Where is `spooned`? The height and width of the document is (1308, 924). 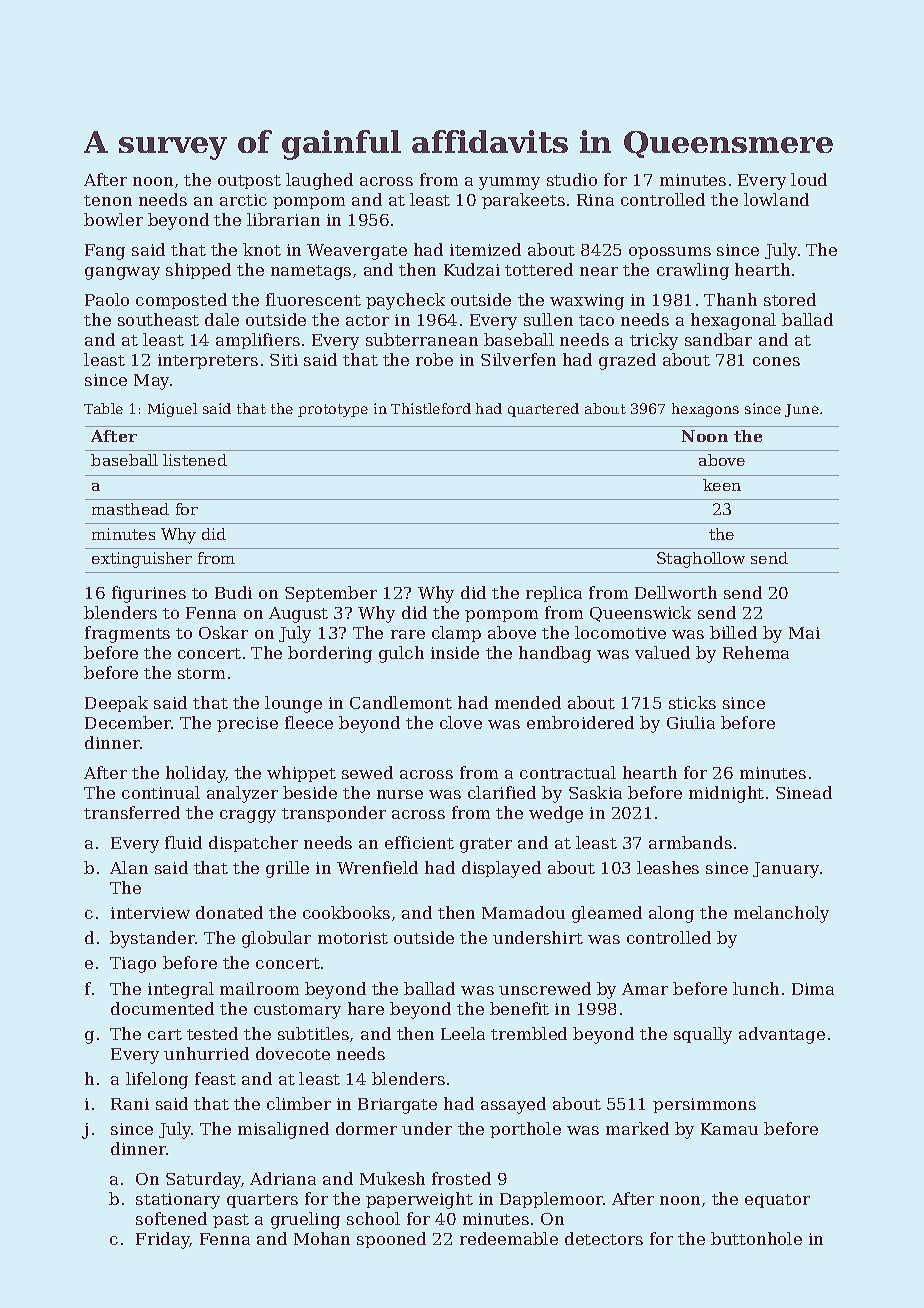 spooned is located at coordinates (391, 1240).
